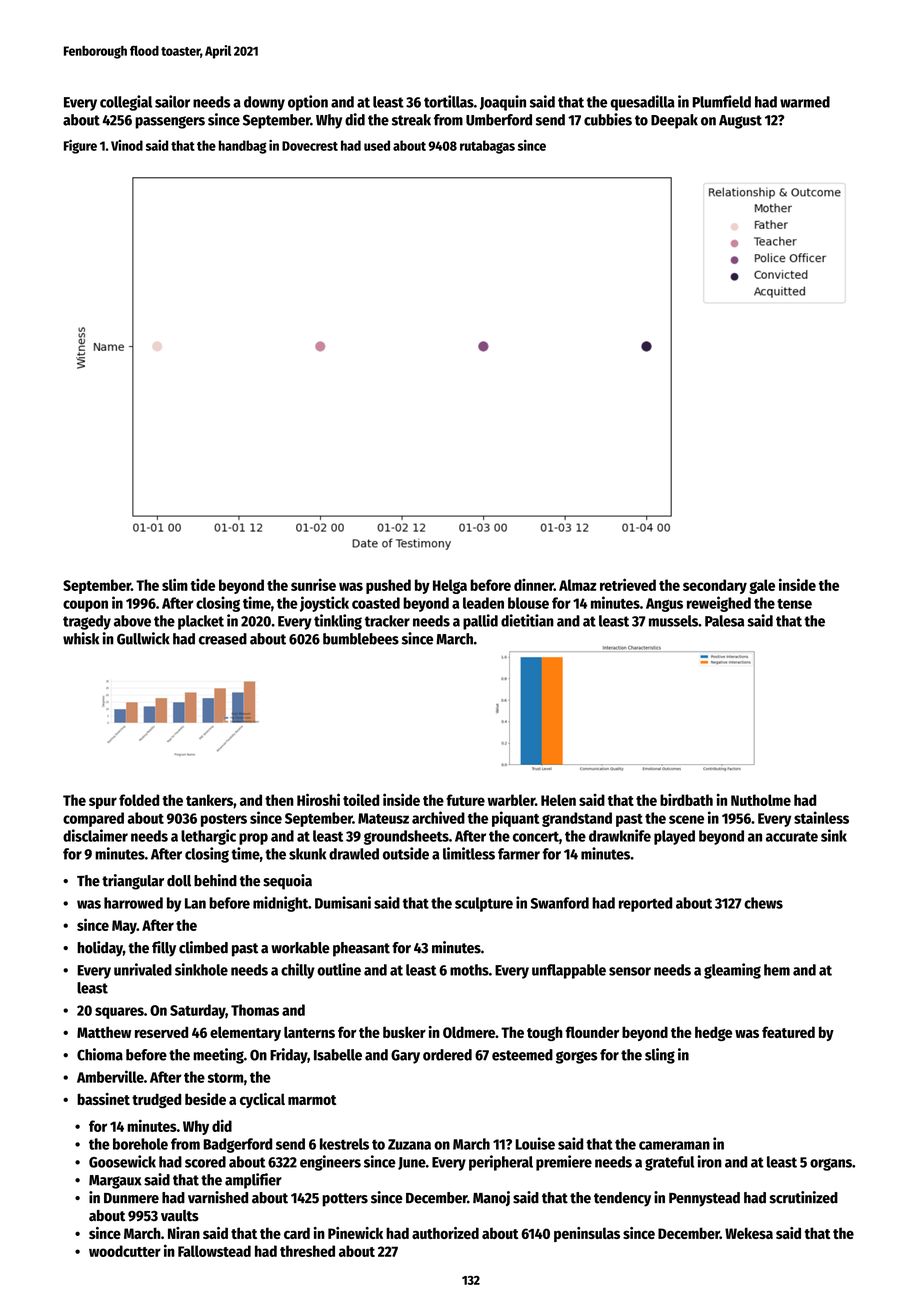 This document has height=1308, width=924. What do you see at coordinates (749, 1233) in the document?
I see `Wekesa` at bounding box center [749, 1233].
